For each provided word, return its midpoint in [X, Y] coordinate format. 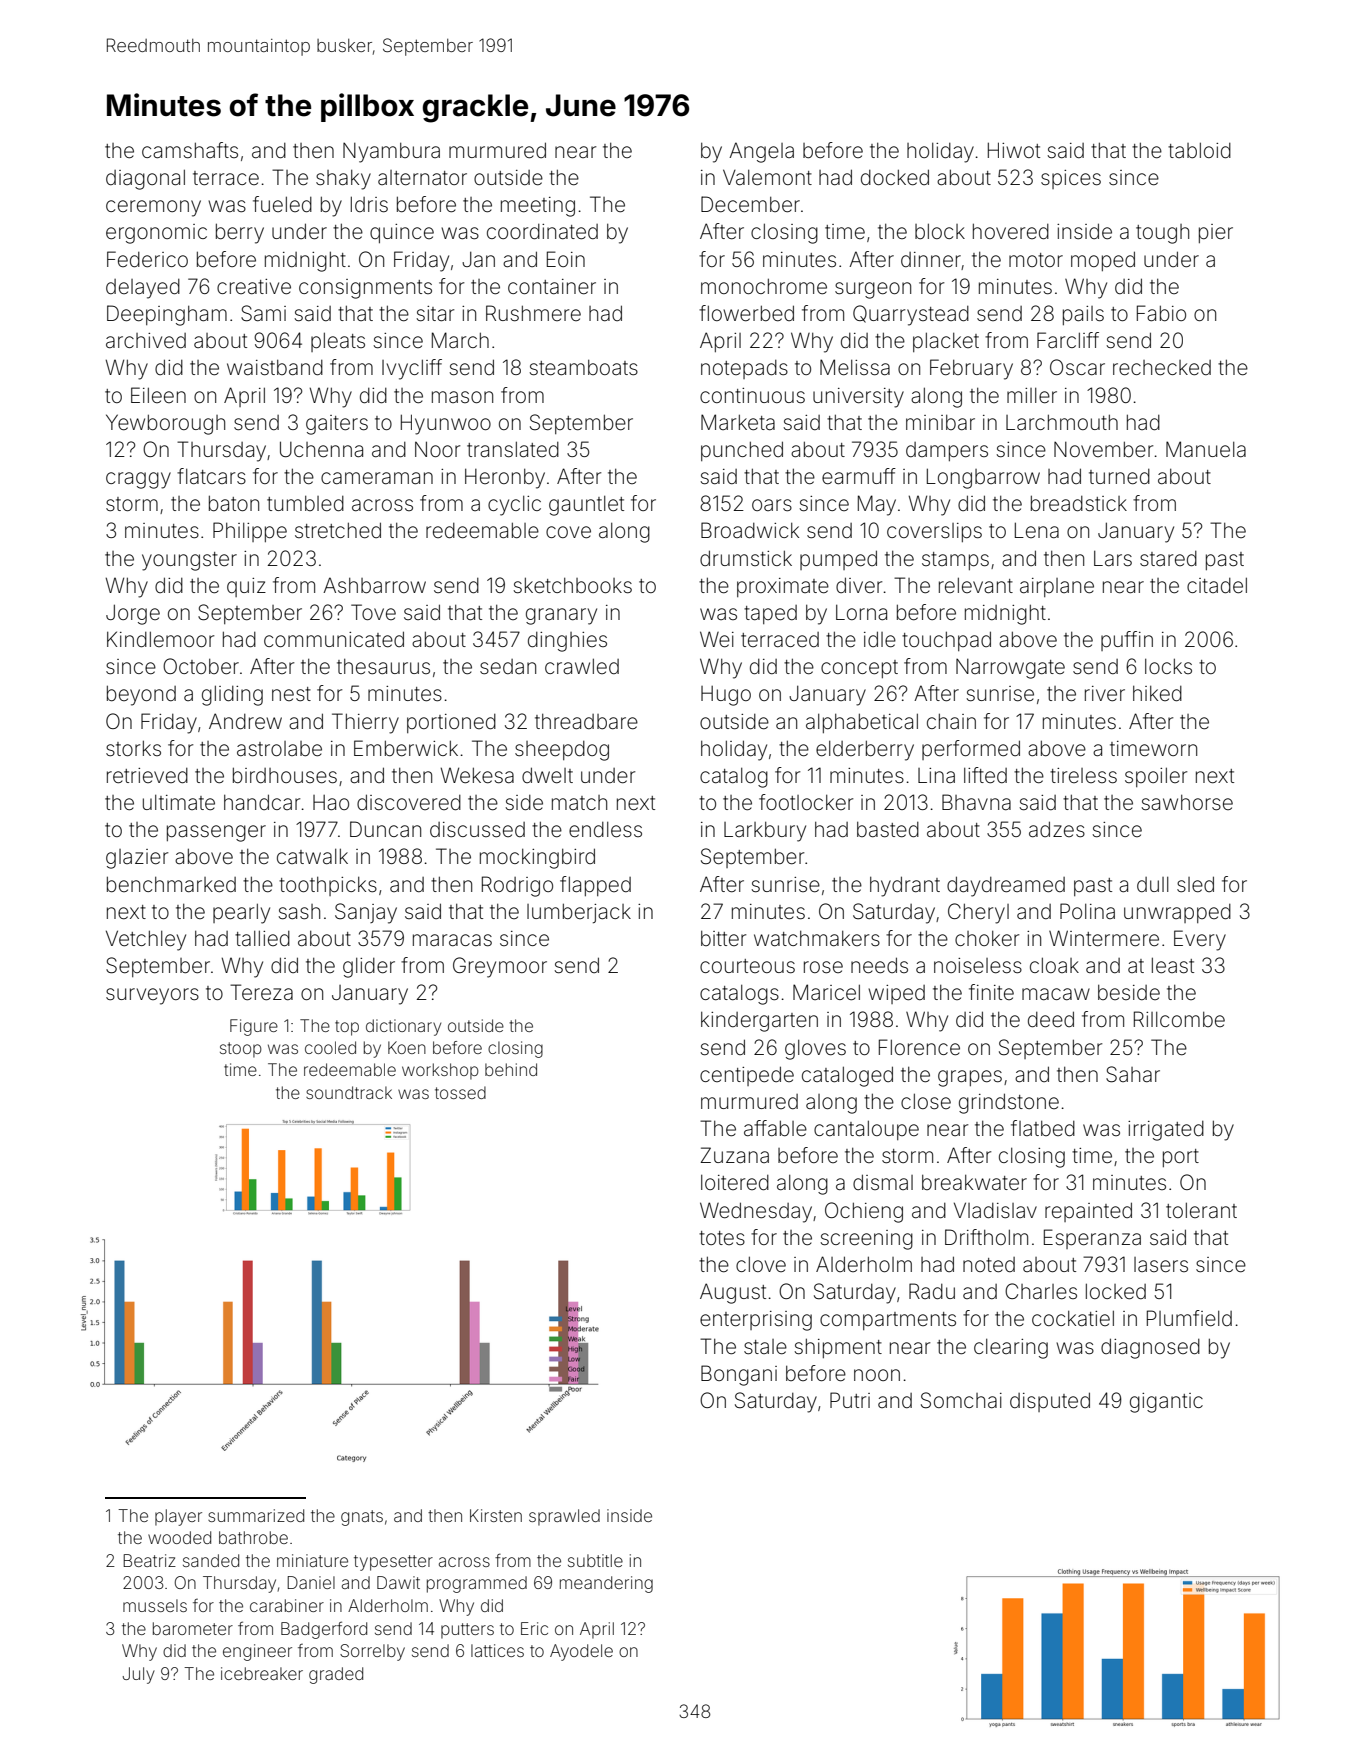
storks [133, 748]
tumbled [305, 504]
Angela [761, 152]
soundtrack [349, 1092]
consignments [365, 289]
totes [722, 1238]
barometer [193, 1628]
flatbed [1043, 1128]
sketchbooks [573, 585]
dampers [947, 451]
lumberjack [579, 913]
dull [1153, 884]
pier [1216, 233]
